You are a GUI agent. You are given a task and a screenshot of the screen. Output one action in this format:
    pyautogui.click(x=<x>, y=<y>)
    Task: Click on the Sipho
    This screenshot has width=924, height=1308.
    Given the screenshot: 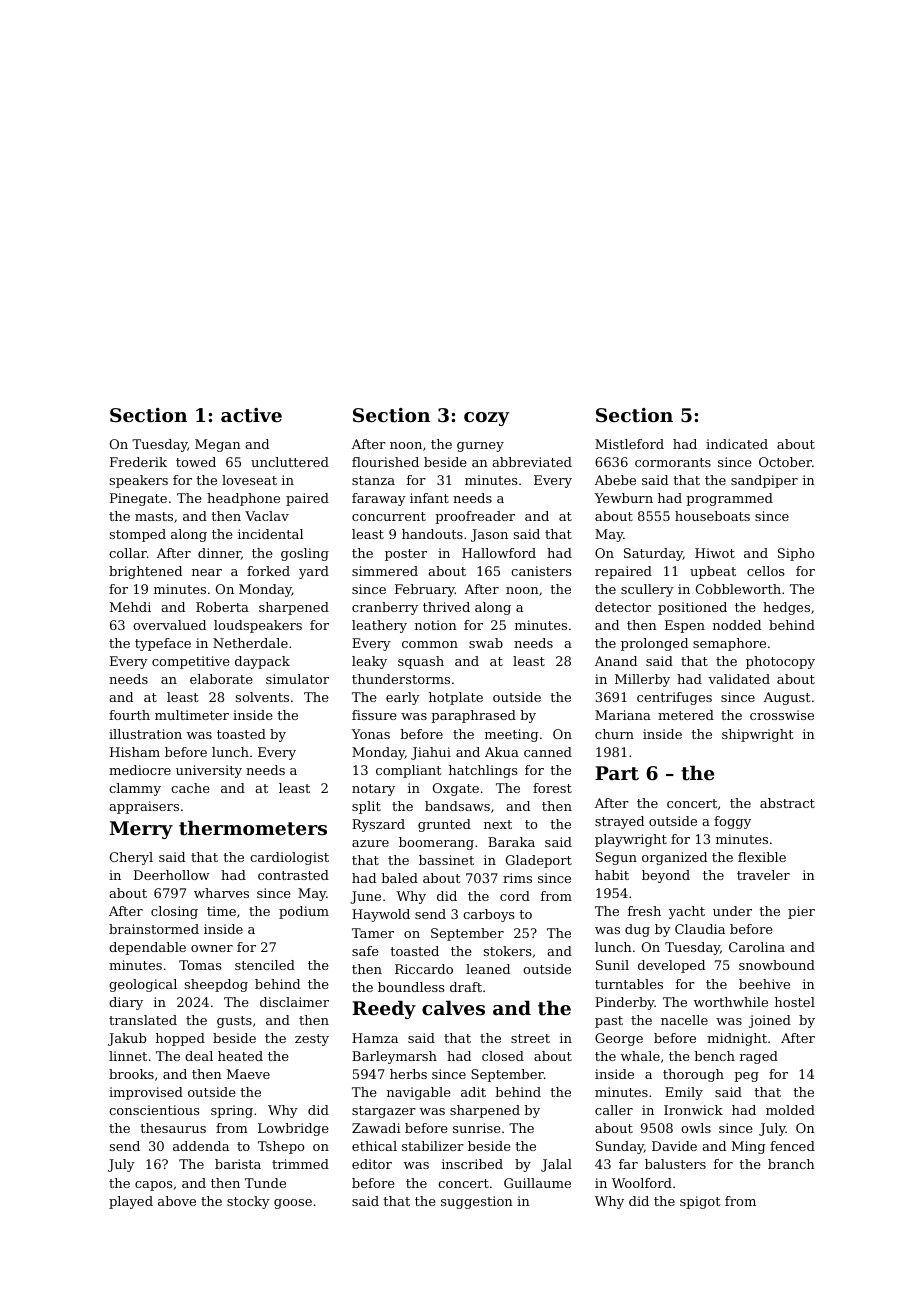 What is the action you would take?
    pyautogui.click(x=796, y=554)
